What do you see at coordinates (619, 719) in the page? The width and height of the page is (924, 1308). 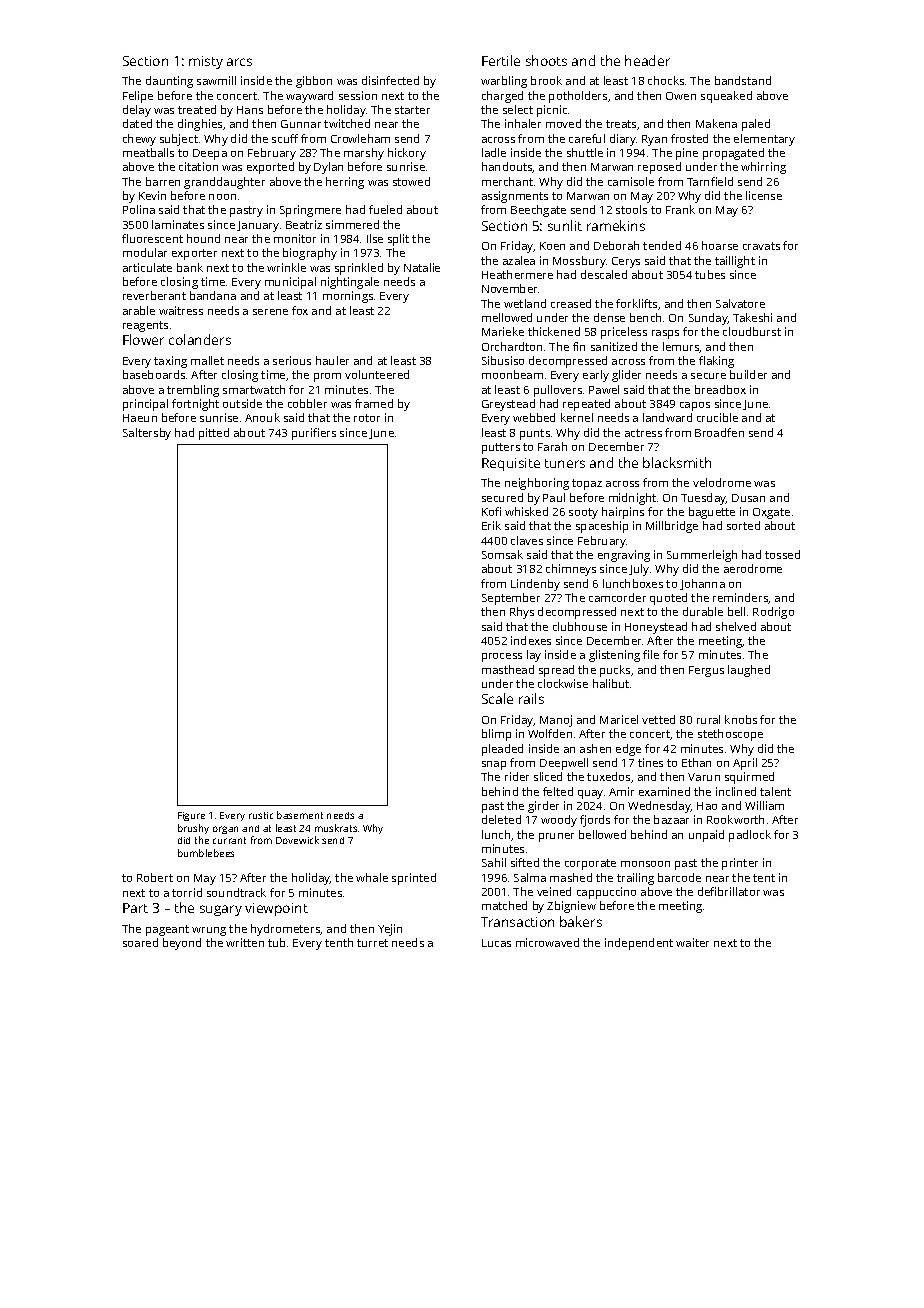 I see `Maricel` at bounding box center [619, 719].
